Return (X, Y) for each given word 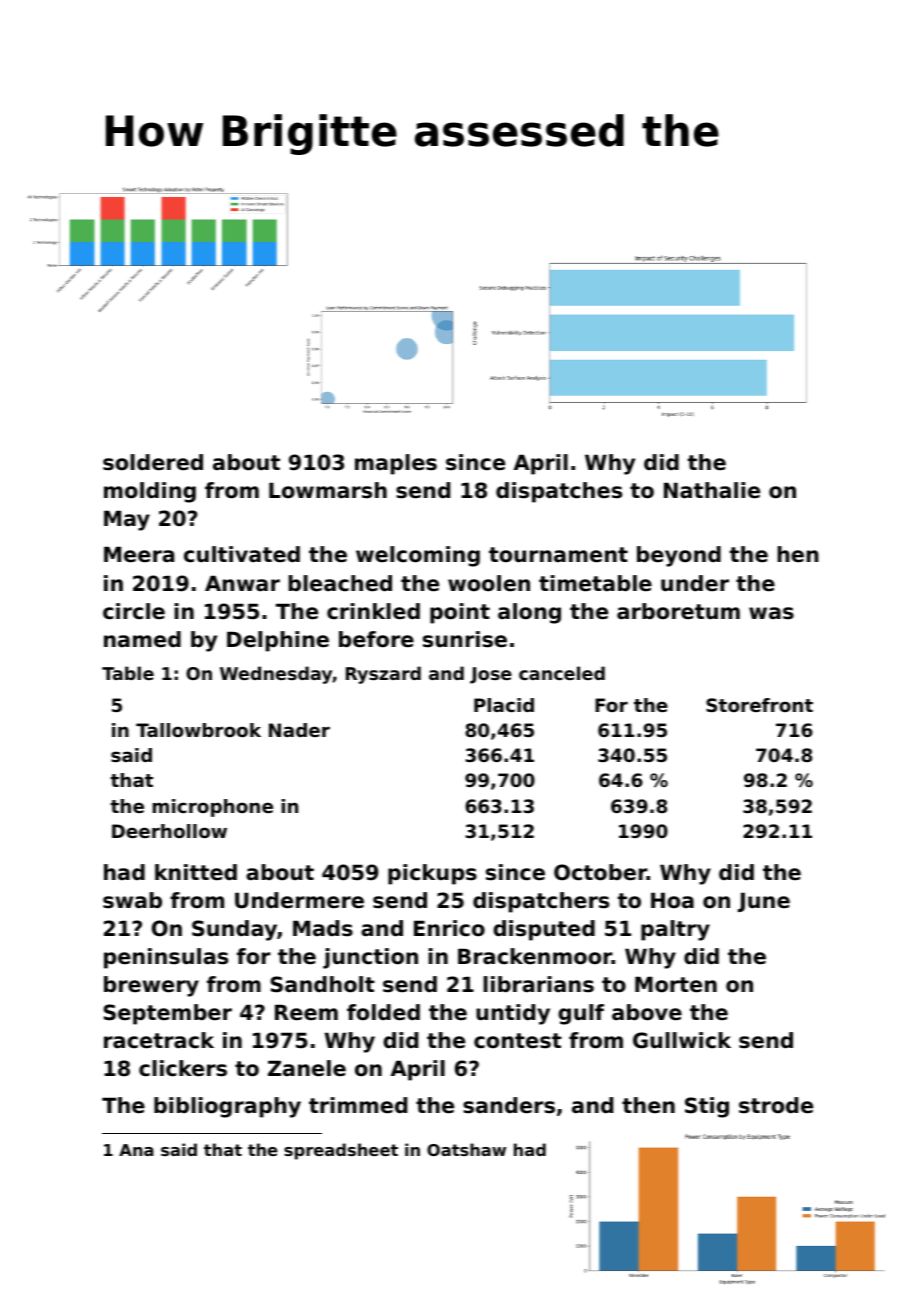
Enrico (449, 928)
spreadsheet (341, 1151)
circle (134, 611)
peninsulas (166, 958)
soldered (153, 462)
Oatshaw (466, 1149)
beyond (679, 556)
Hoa (672, 900)
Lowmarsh (328, 490)
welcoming (418, 556)
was (771, 613)
